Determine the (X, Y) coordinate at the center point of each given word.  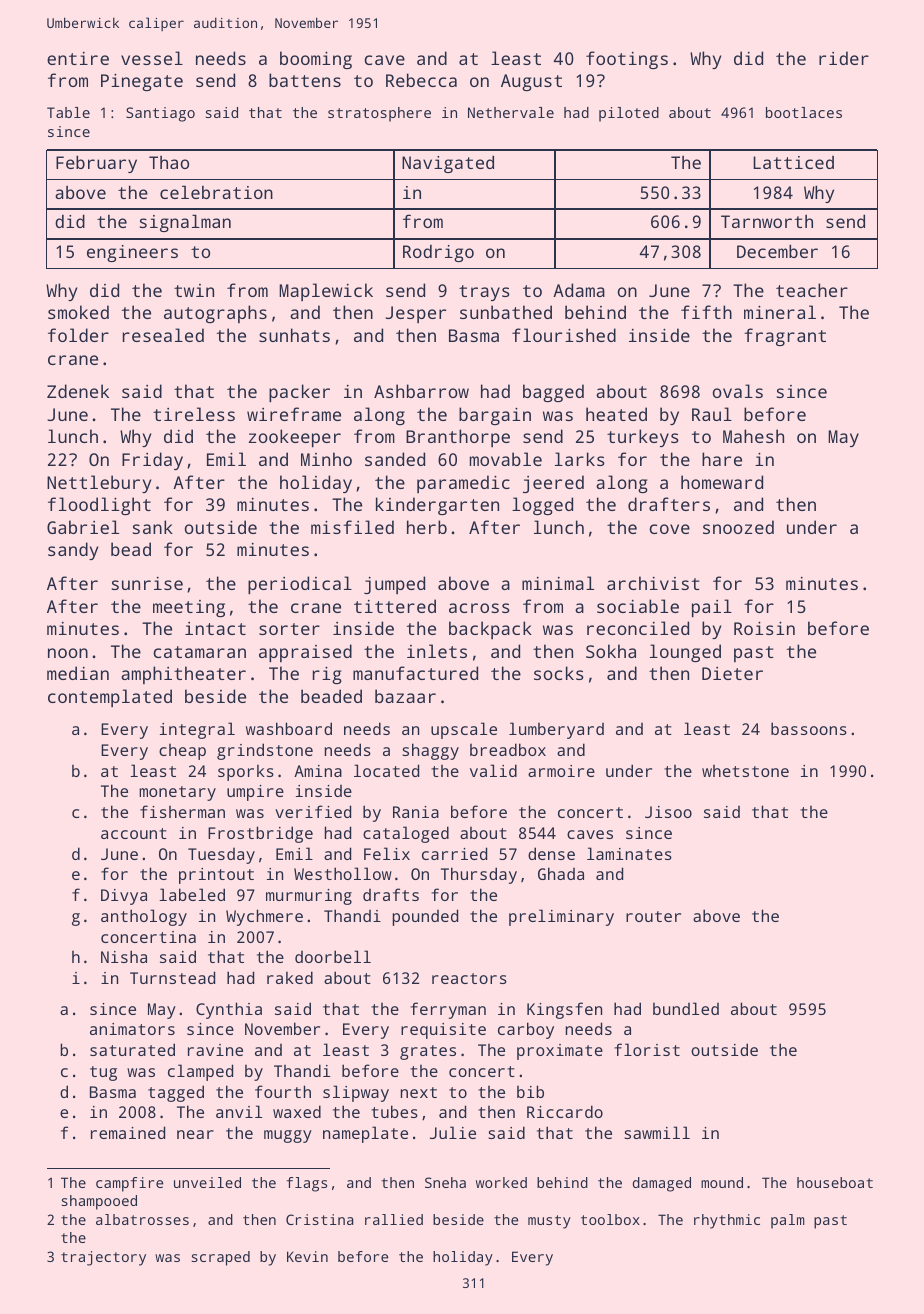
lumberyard (556, 730)
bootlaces (804, 112)
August (531, 82)
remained (128, 1132)
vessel (152, 58)
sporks (246, 772)
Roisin (764, 628)
